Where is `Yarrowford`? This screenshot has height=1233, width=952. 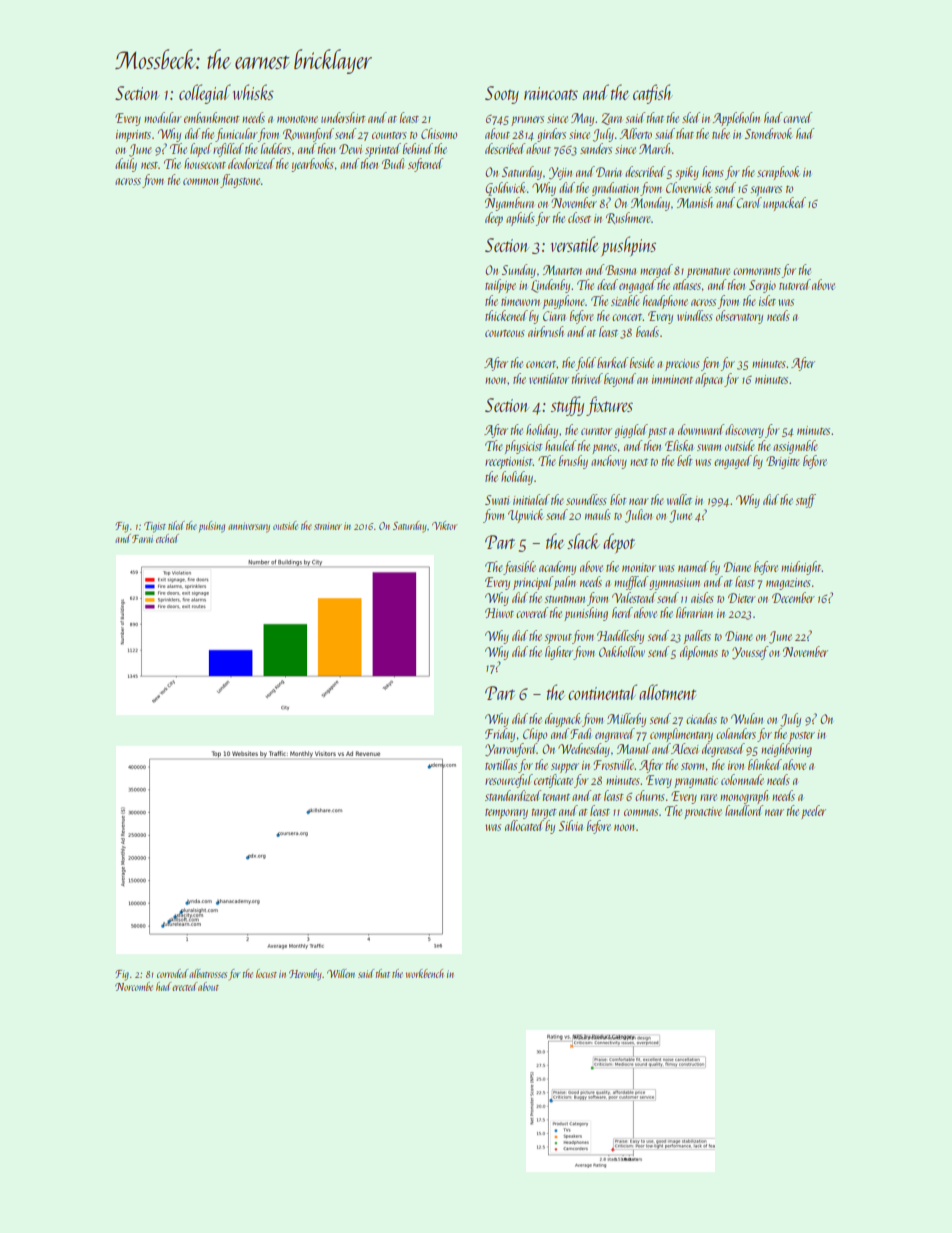
Yarrowford is located at coordinates (511, 750).
